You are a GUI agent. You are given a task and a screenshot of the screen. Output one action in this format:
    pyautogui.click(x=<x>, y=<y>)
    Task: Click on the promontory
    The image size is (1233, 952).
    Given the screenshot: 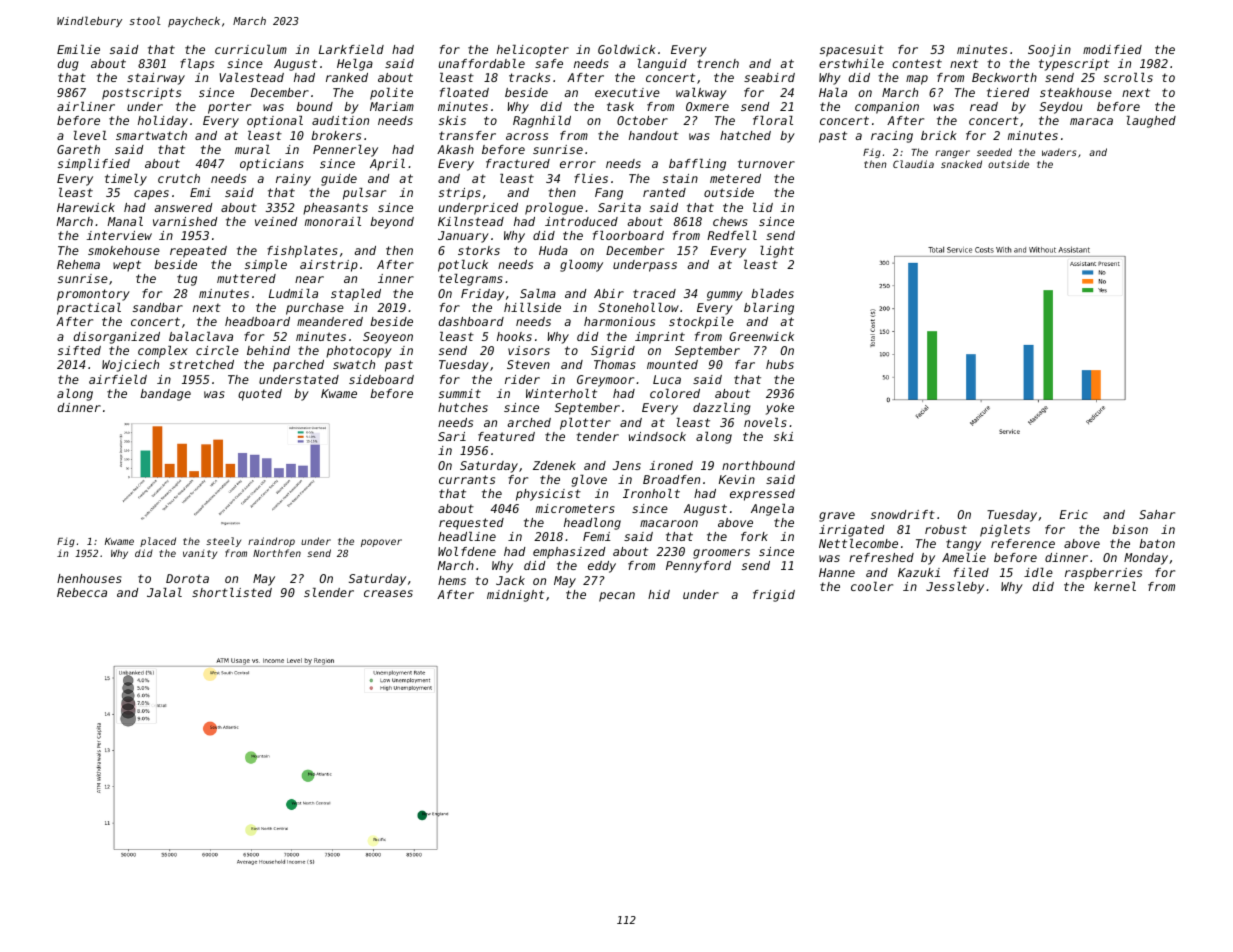 What is the action you would take?
    pyautogui.click(x=93, y=295)
